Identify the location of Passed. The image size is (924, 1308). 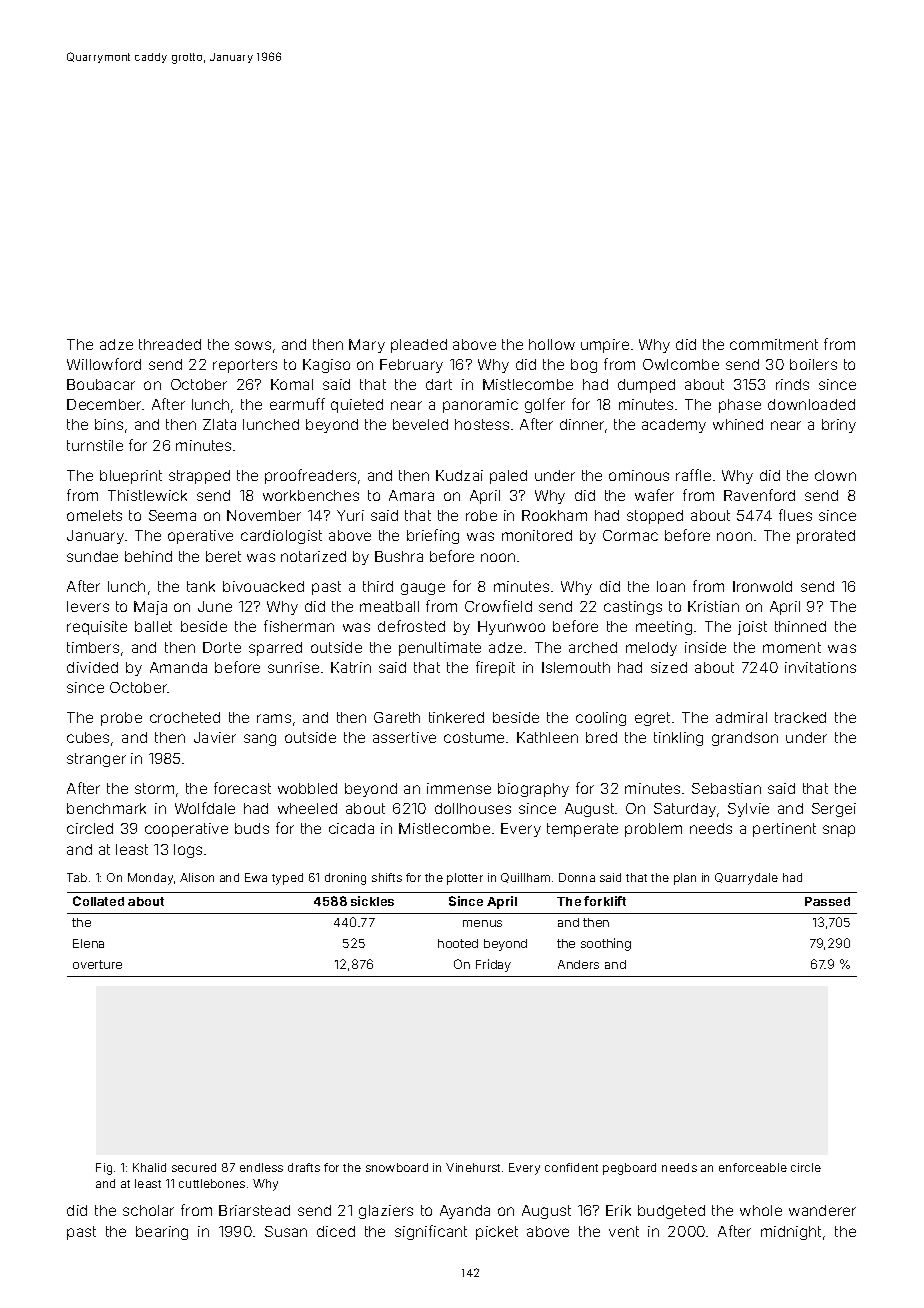
(827, 901).
